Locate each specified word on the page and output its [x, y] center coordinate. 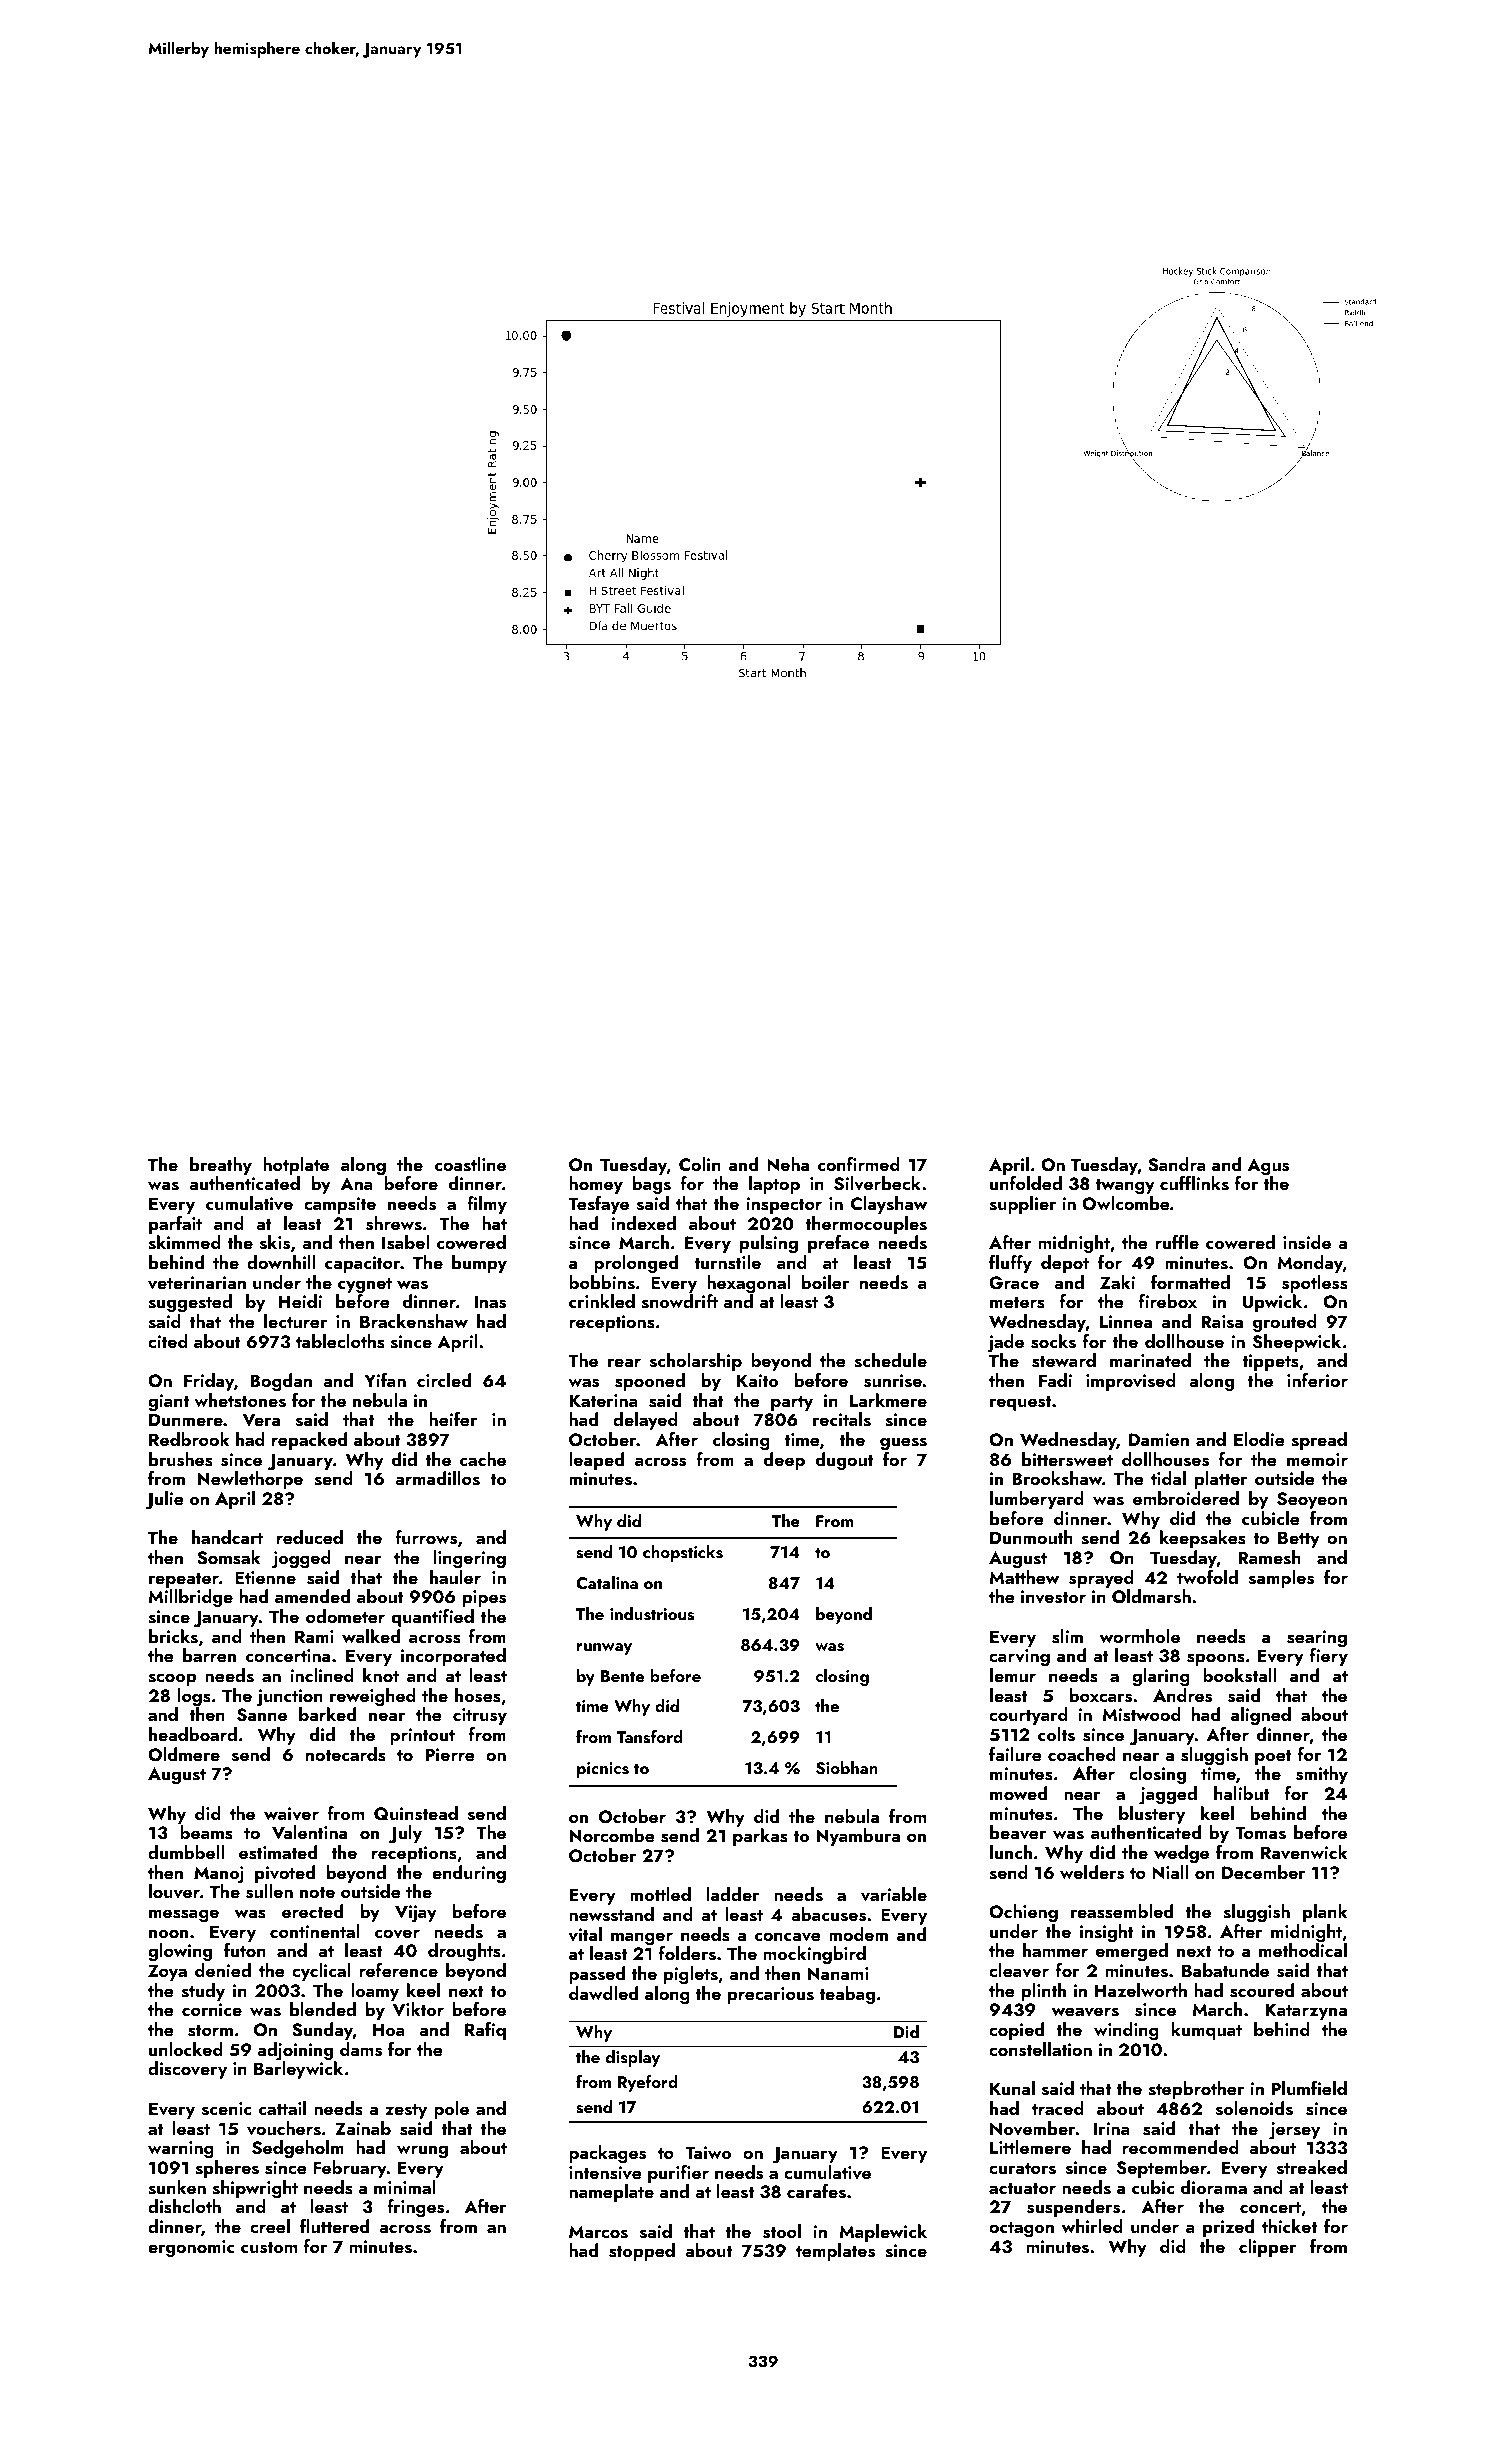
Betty [1299, 1539]
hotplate [296, 1166]
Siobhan [847, 1768]
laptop [774, 1185]
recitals [842, 1419]
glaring [1161, 1677]
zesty [406, 2111]
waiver [291, 1814]
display [633, 2058]
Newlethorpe [250, 1480]
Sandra [1177, 1164]
